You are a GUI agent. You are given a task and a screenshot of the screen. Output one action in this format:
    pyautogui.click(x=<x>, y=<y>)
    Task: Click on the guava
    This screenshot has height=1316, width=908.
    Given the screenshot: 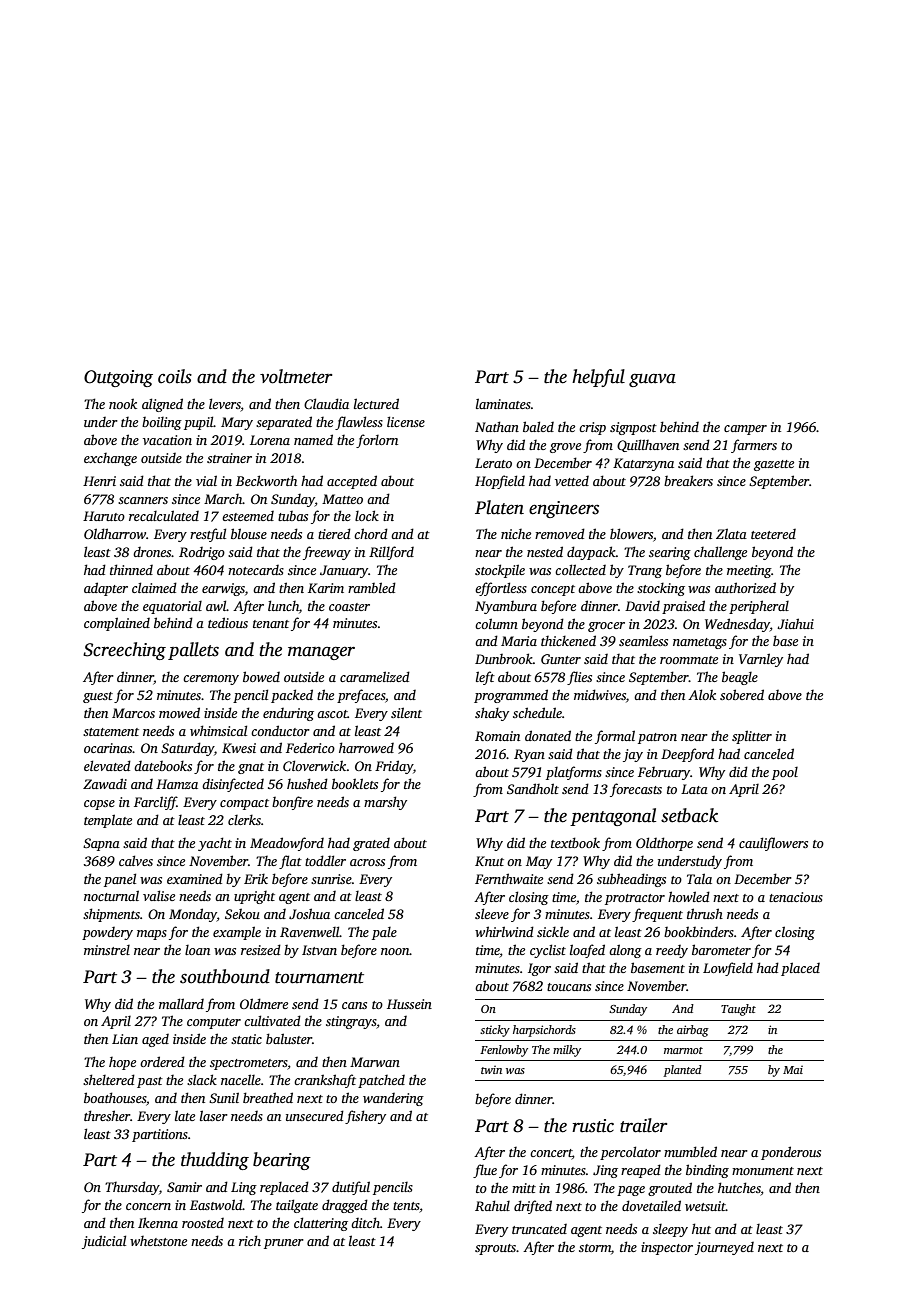 What is the action you would take?
    pyautogui.click(x=652, y=380)
